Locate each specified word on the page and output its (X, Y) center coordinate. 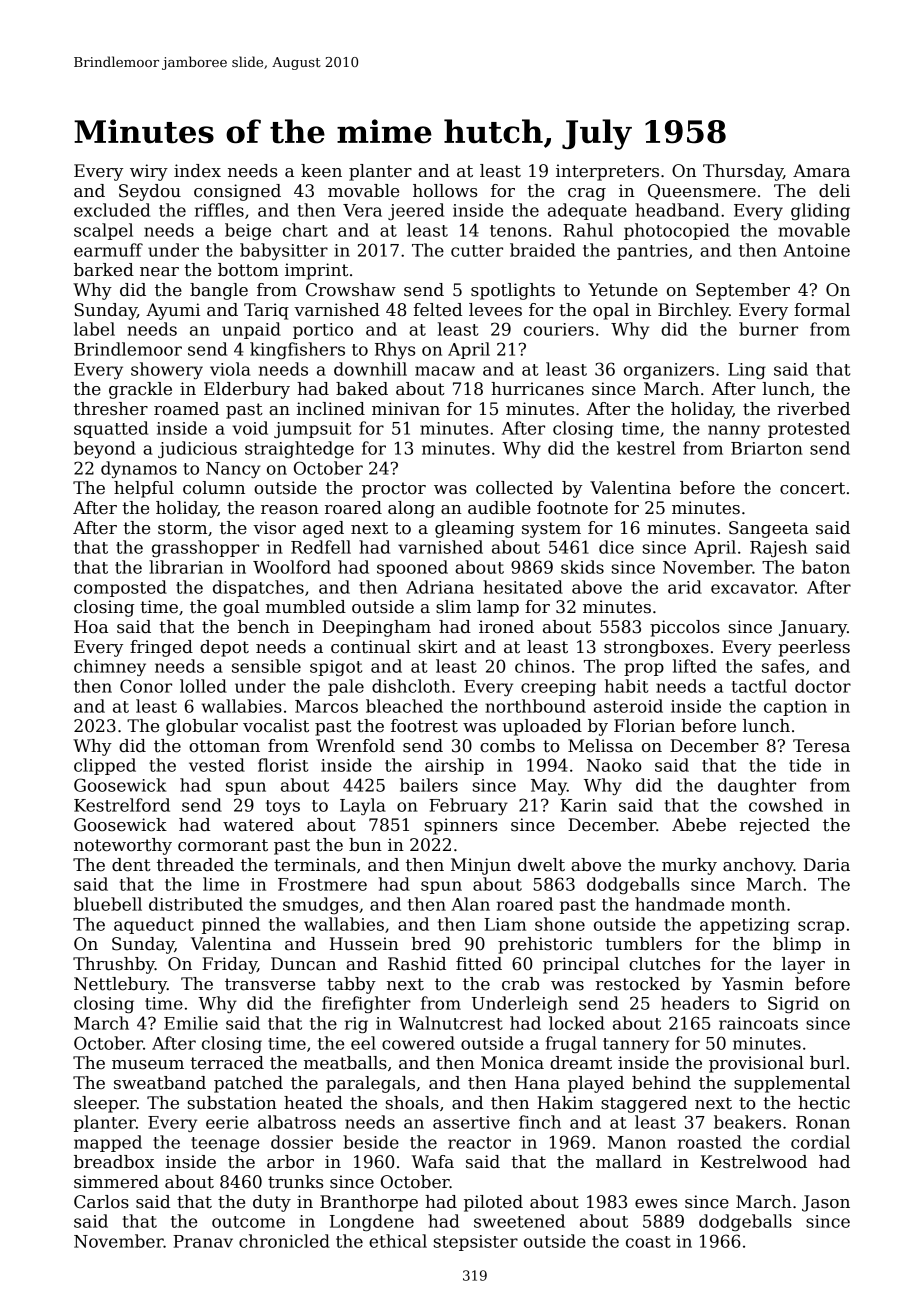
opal (611, 311)
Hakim (565, 1103)
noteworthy (123, 846)
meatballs (345, 1063)
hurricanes (537, 389)
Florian (644, 726)
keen (321, 171)
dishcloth (411, 686)
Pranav (203, 1241)
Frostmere (322, 884)
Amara (821, 171)
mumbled (306, 607)
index (197, 171)
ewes (656, 1204)
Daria (827, 865)
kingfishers (297, 350)
